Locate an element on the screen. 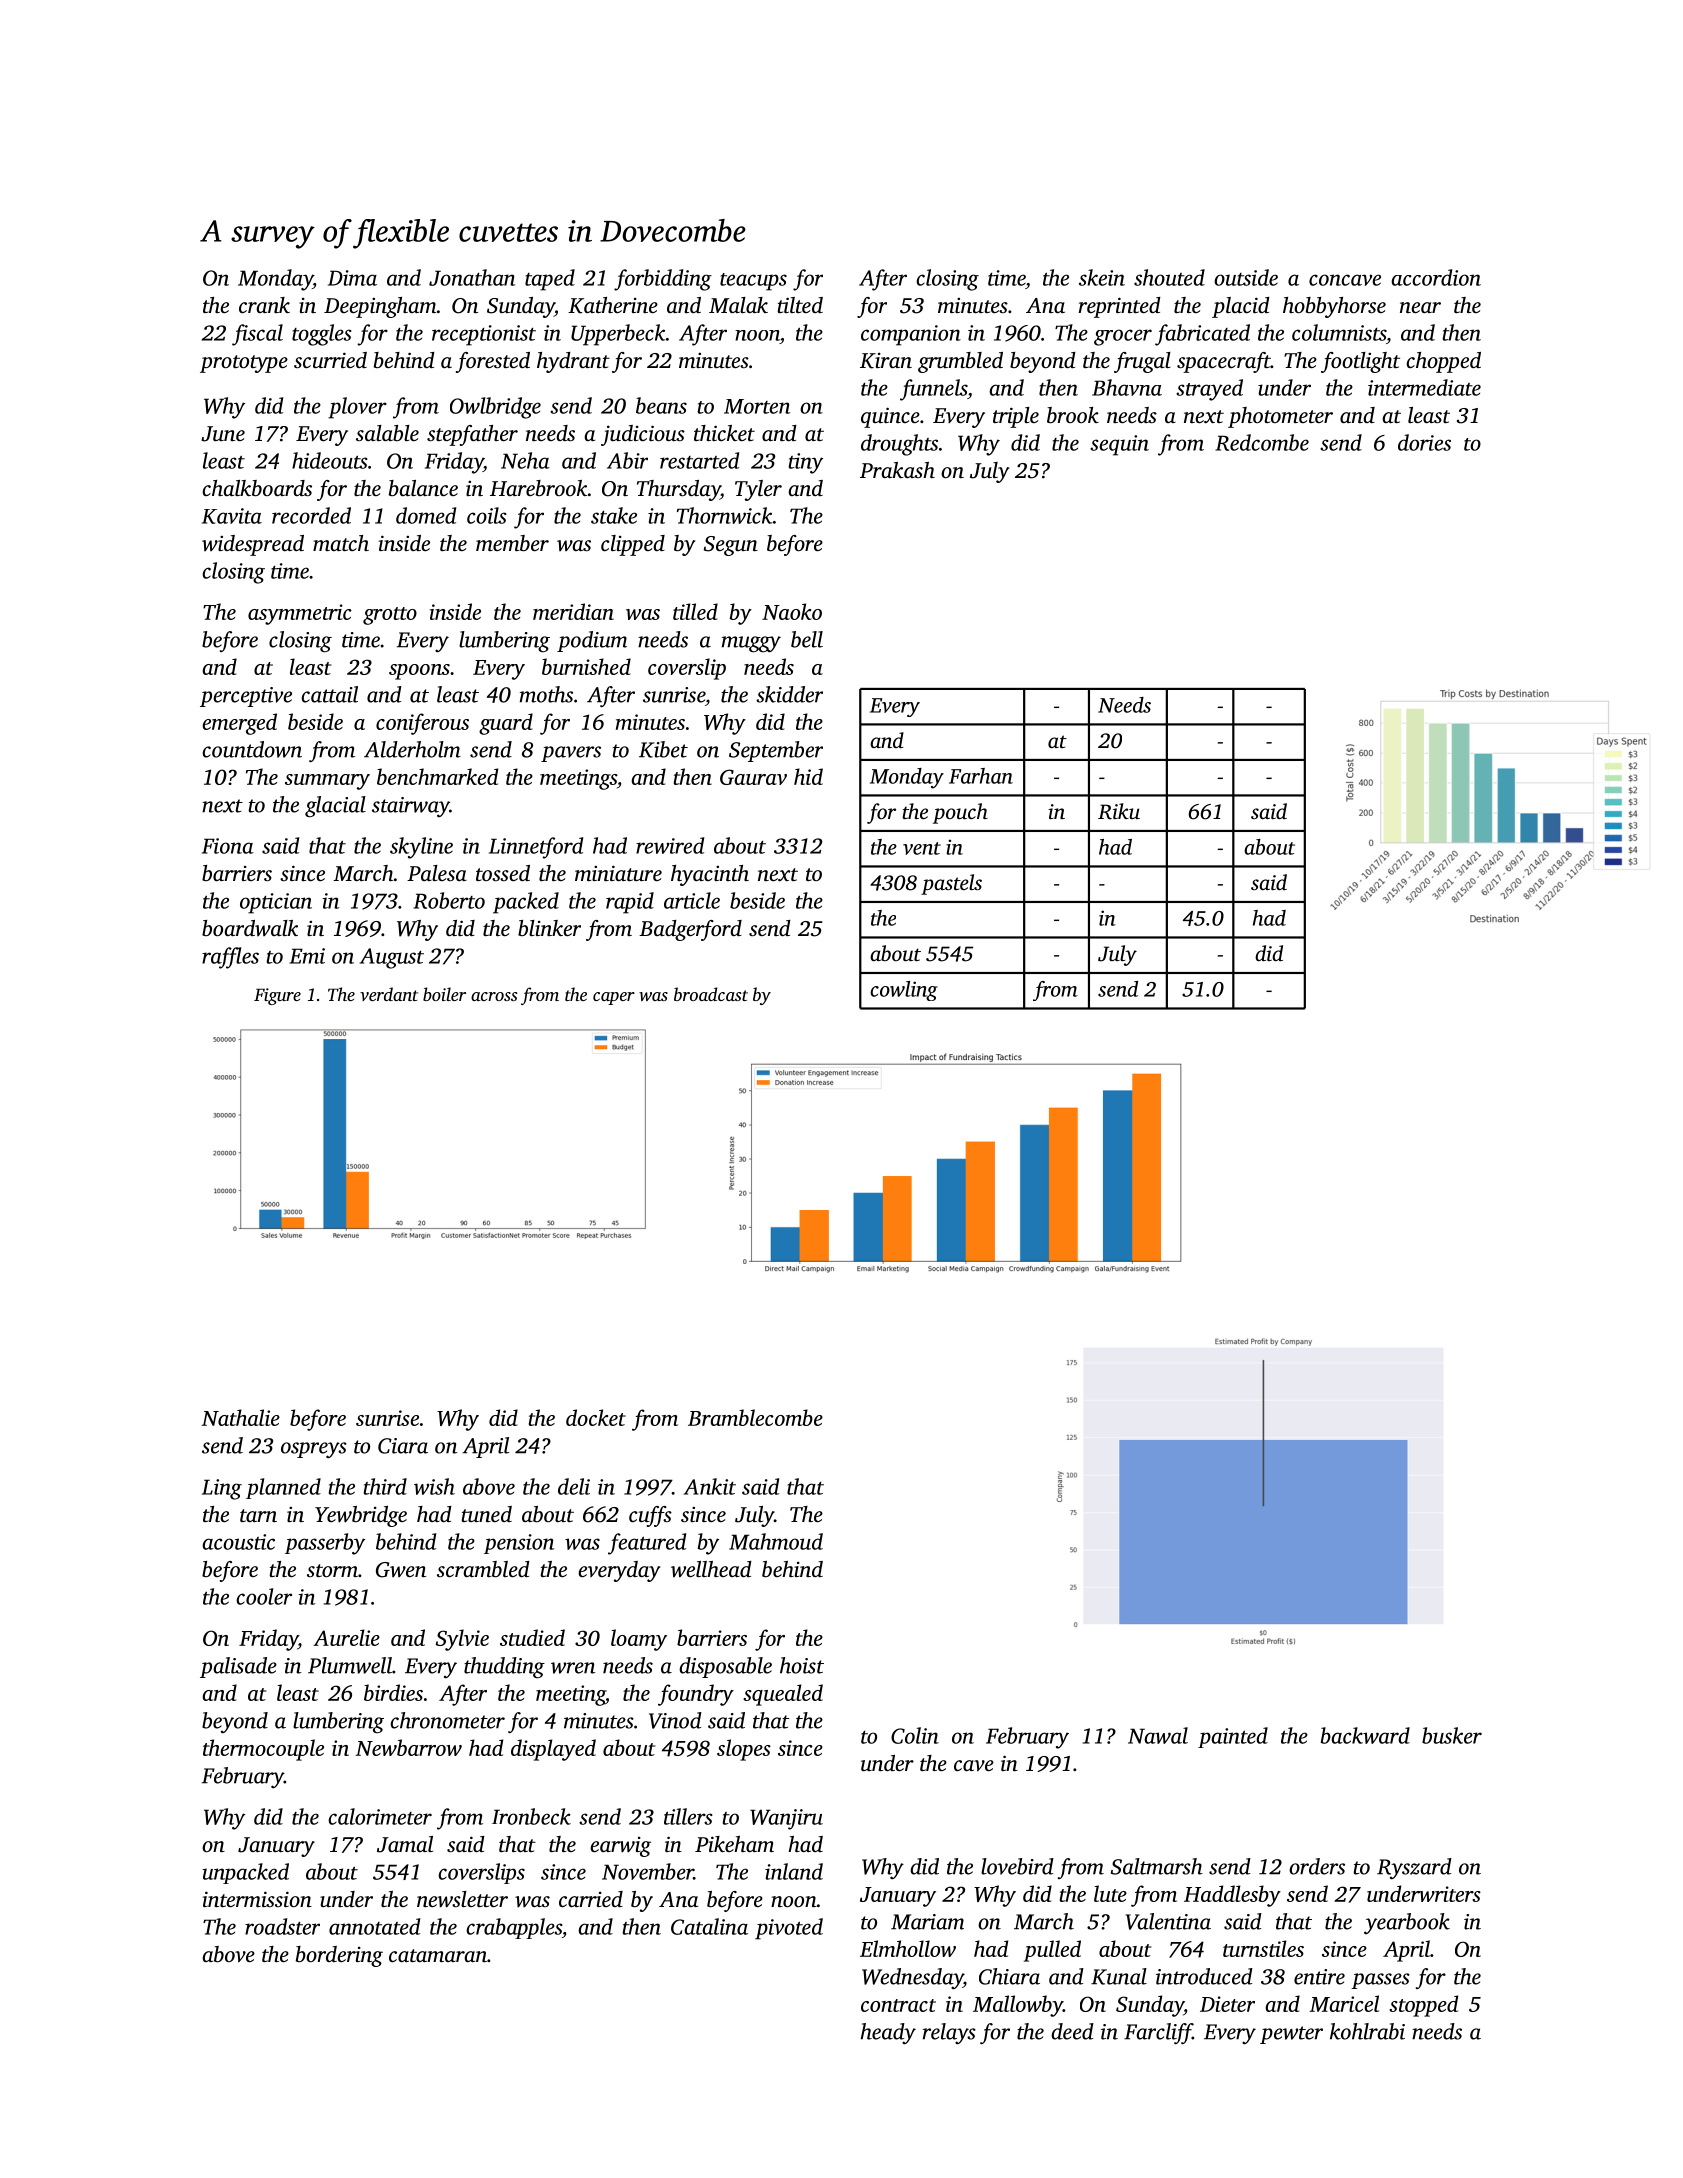 Image resolution: width=1683 pixels, height=2178 pixels. grotto is located at coordinates (390, 616).
